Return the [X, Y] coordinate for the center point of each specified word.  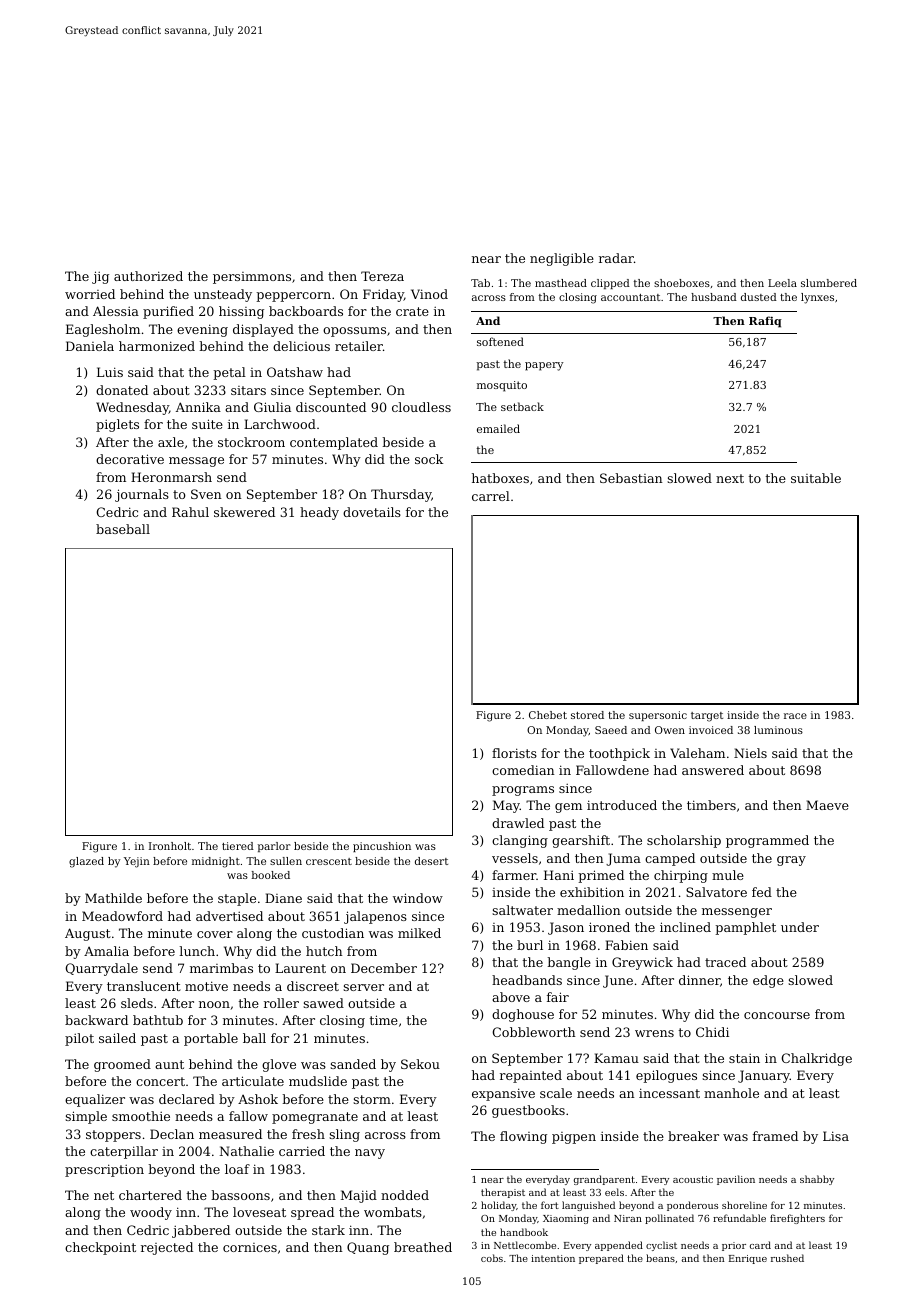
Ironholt [170, 846]
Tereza [382, 276]
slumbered [829, 283]
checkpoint [100, 1248]
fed [762, 892]
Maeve [827, 805]
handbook [524, 1232]
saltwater [522, 910]
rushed [787, 1258]
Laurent [300, 968]
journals [142, 495]
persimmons [252, 278]
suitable [816, 478]
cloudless [421, 407]
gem [568, 808]
